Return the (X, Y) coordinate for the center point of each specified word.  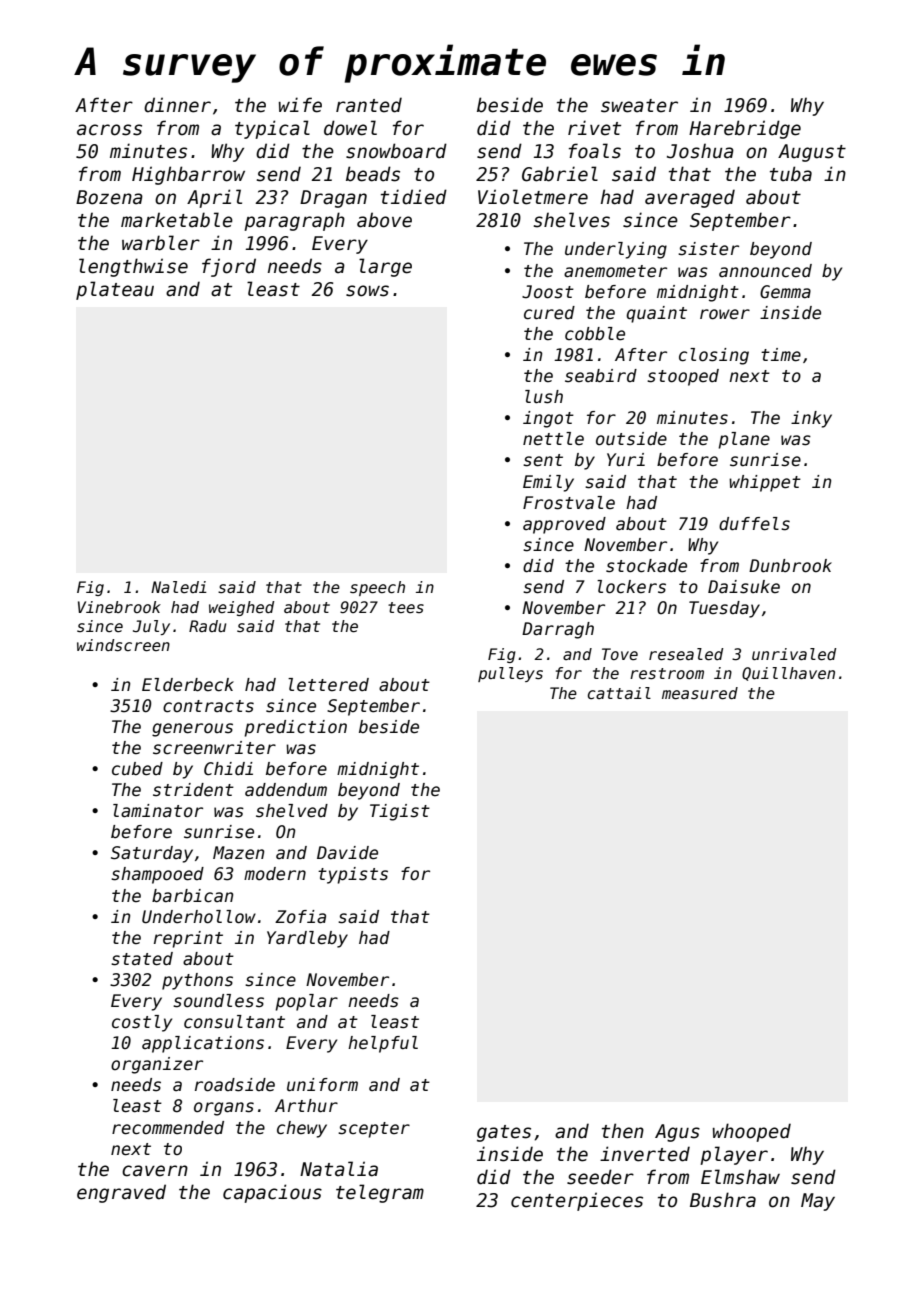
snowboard (396, 151)
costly (142, 1023)
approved (564, 525)
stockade (646, 566)
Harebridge (745, 129)
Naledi (179, 587)
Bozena (109, 197)
